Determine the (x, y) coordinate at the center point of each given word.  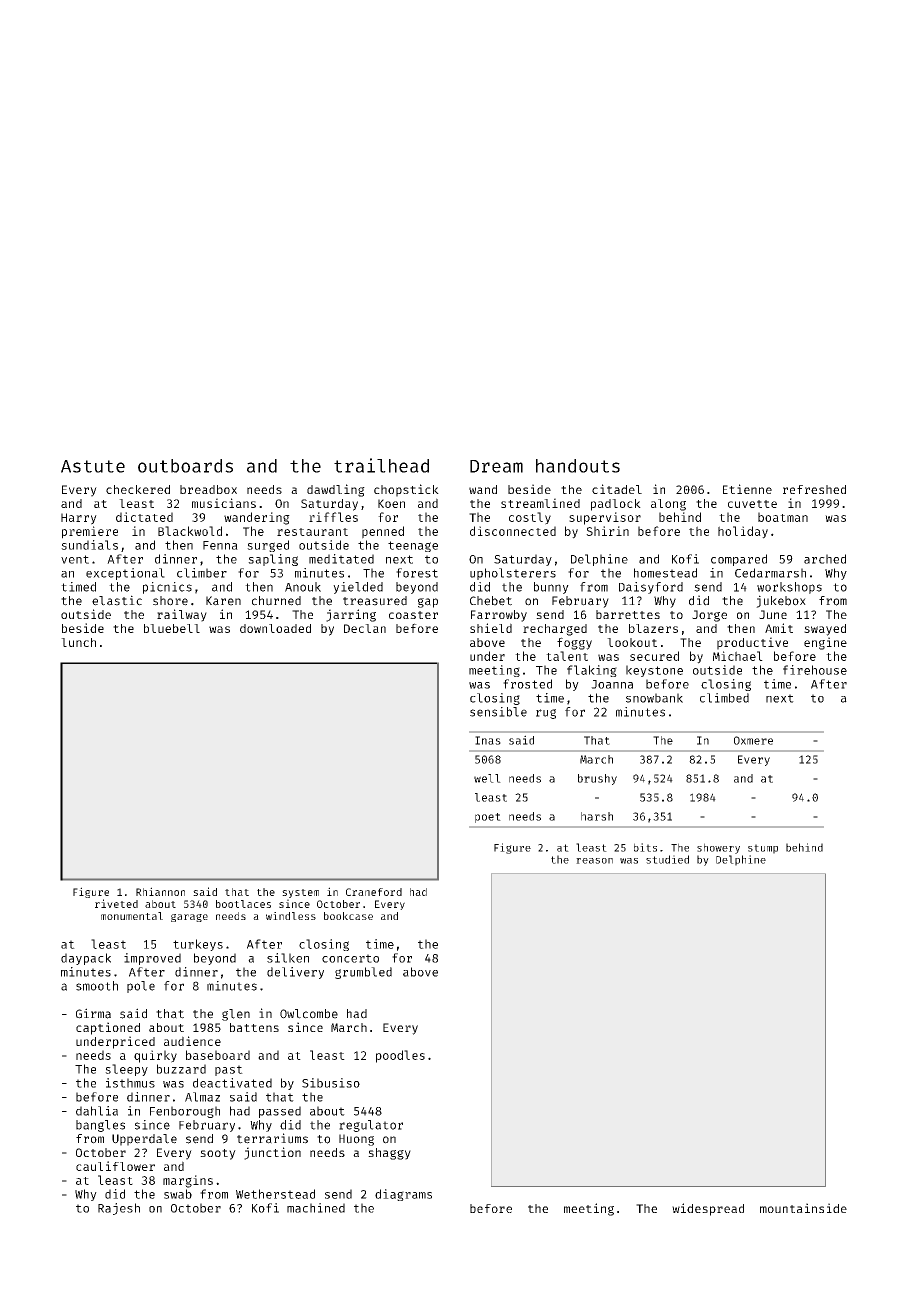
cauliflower (115, 1166)
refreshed (814, 489)
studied (667, 859)
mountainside (803, 1208)
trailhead (381, 465)
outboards (185, 466)
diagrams (403, 1195)
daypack (86, 959)
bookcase (348, 916)
